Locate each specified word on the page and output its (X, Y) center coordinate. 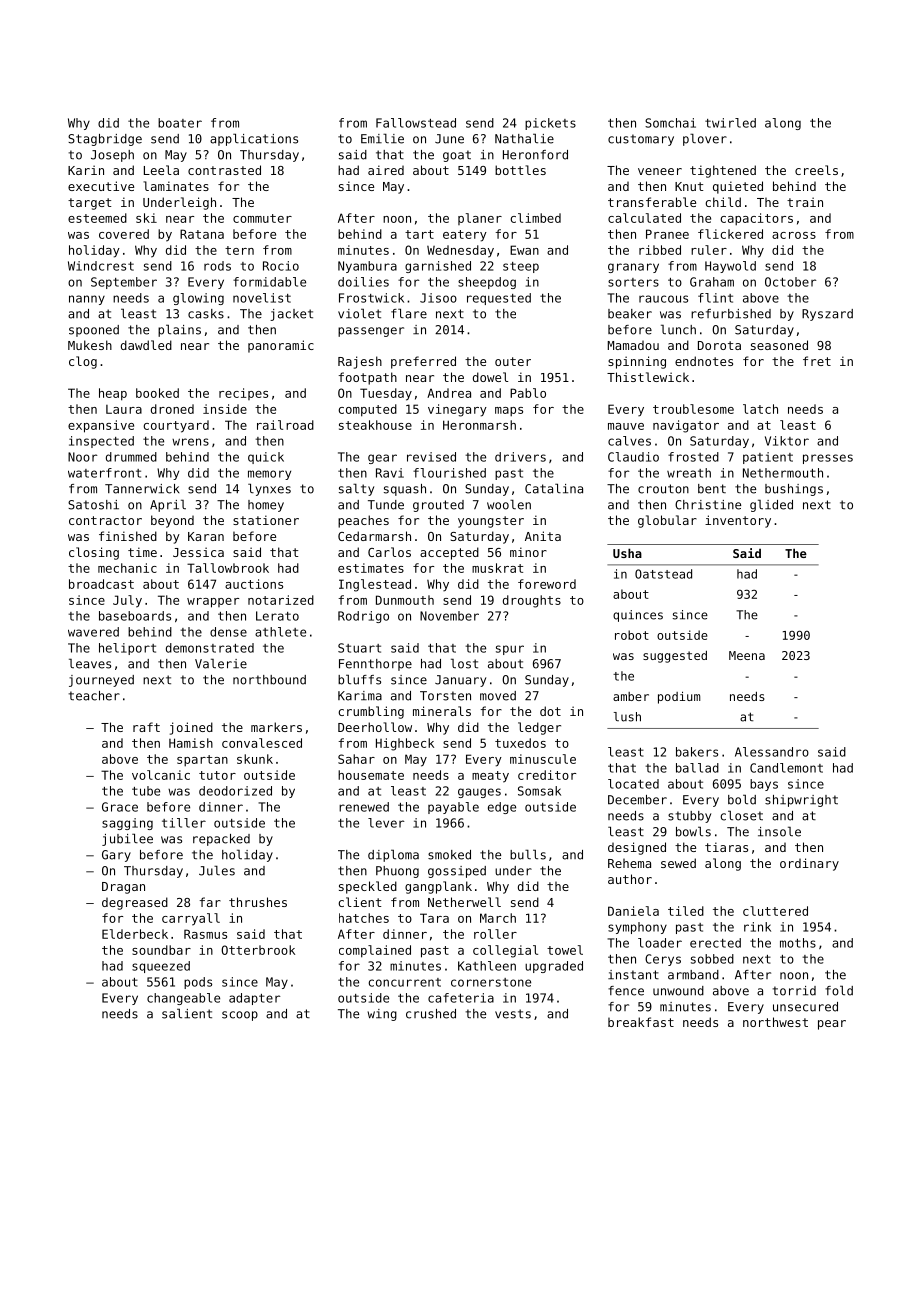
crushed (431, 1014)
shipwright (801, 801)
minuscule (543, 759)
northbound (269, 680)
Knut (689, 186)
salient (187, 1013)
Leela (161, 170)
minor (528, 552)
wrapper (213, 603)
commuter (262, 218)
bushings (794, 490)
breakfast (641, 1022)
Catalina (554, 488)
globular (667, 521)
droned (172, 409)
